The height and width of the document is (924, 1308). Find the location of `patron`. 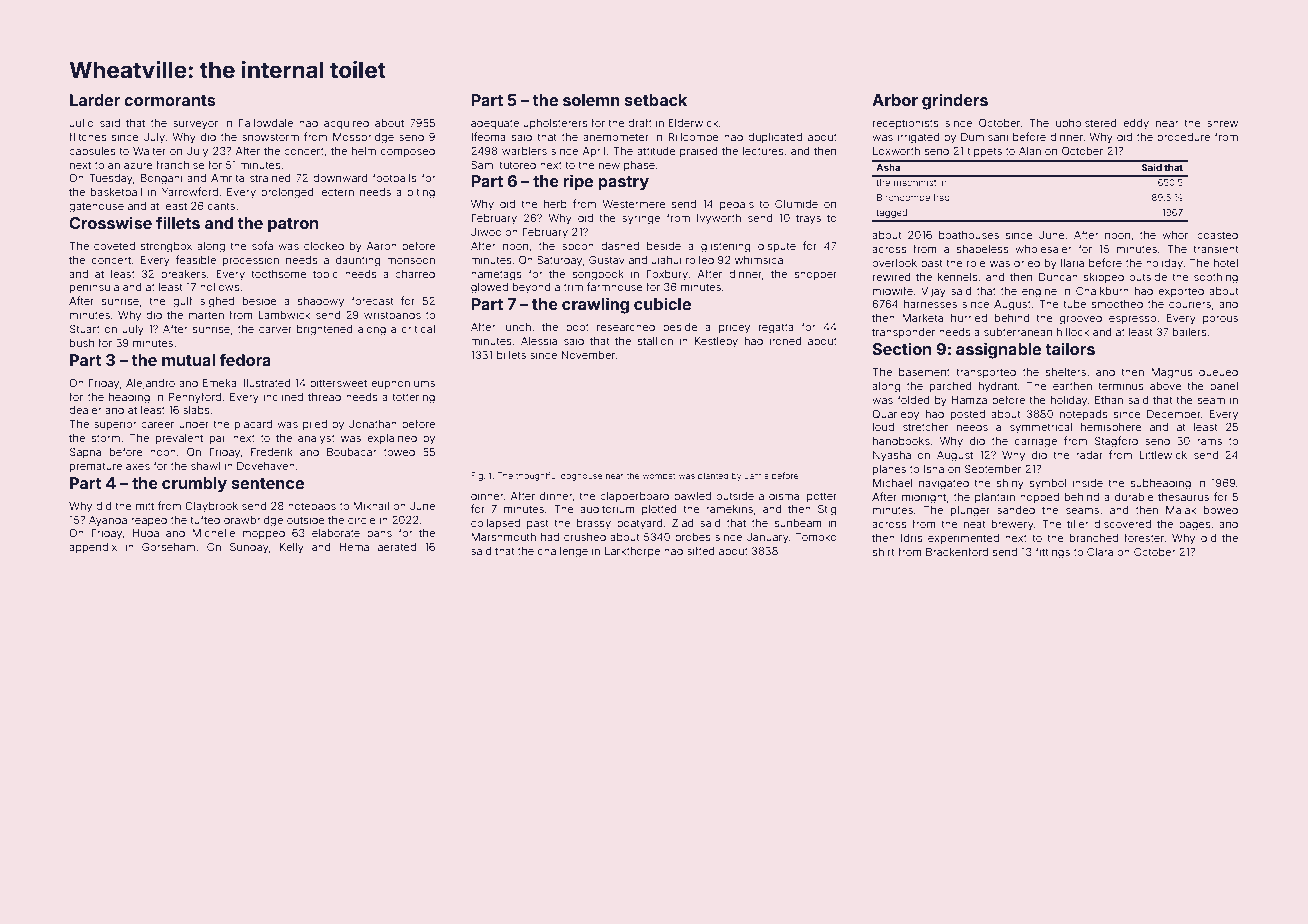

patron is located at coordinates (293, 225).
